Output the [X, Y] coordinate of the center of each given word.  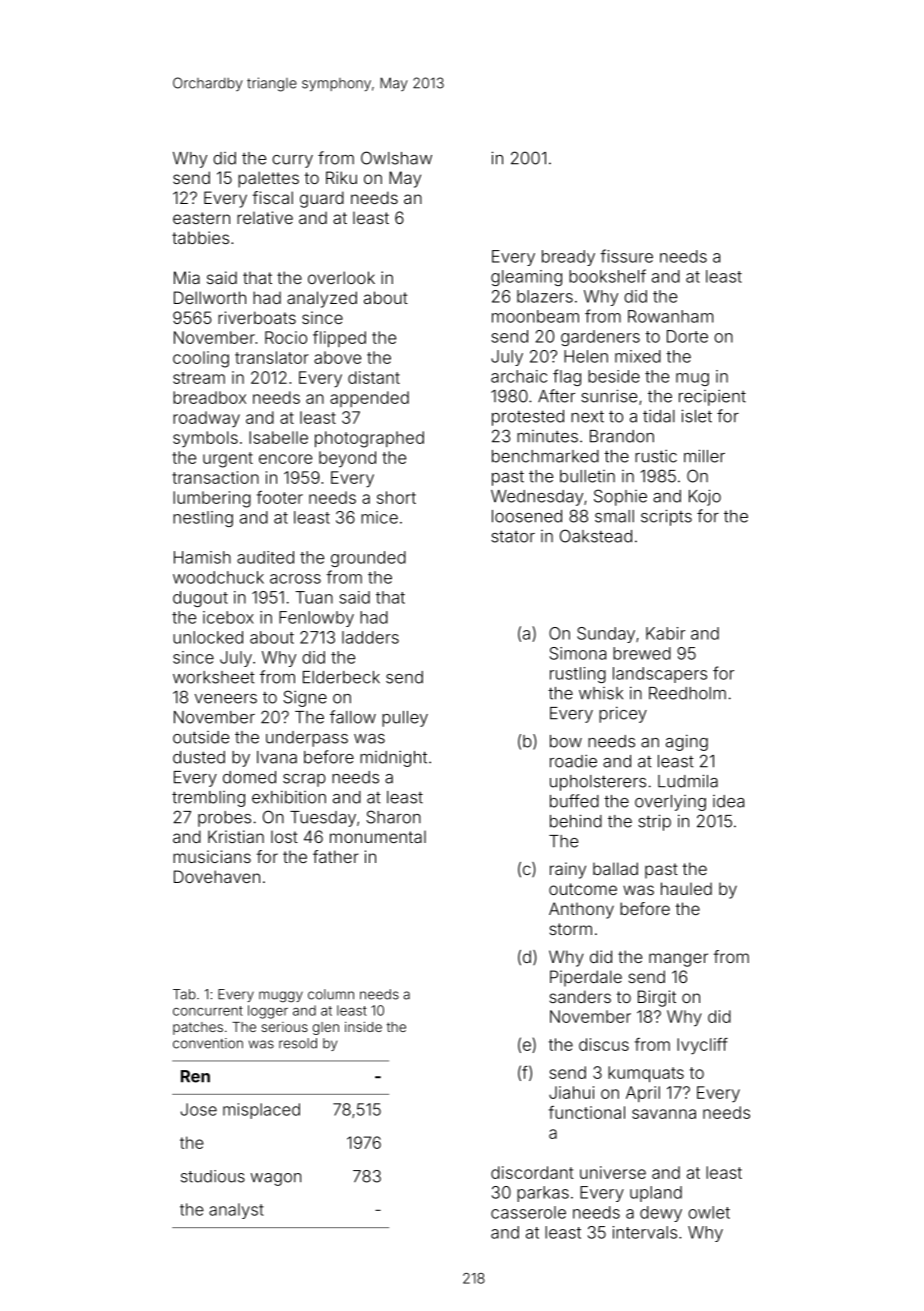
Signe [305, 698]
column [331, 994]
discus [604, 1044]
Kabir [665, 633]
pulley [405, 719]
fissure [626, 256]
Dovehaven [217, 876]
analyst [236, 1211]
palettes [268, 179]
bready [568, 258]
